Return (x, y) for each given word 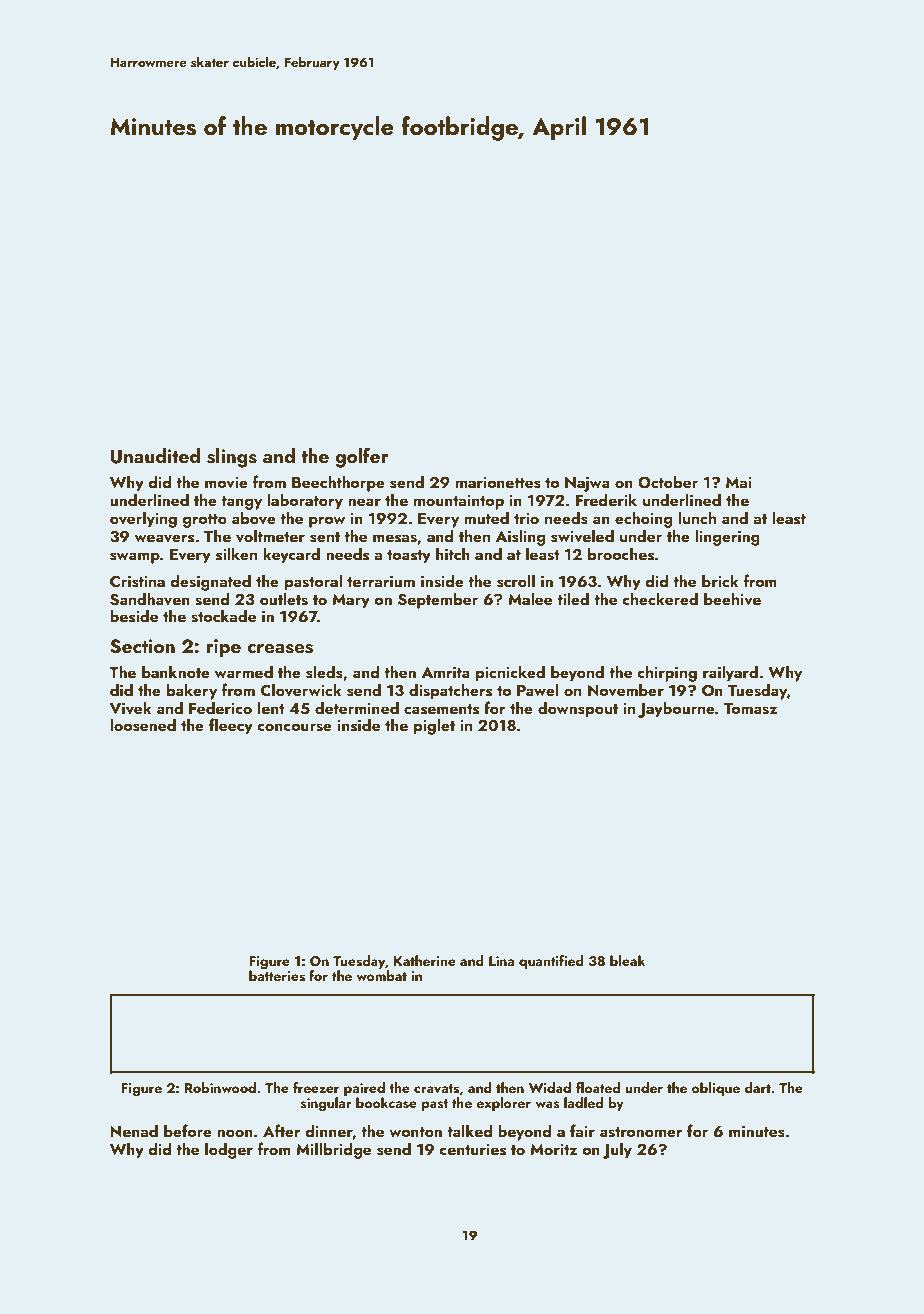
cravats (436, 1089)
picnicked (510, 673)
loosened (143, 725)
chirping (667, 673)
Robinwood (220, 1087)
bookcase (386, 1103)
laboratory (305, 501)
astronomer (641, 1132)
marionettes (498, 483)
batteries (277, 976)
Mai (739, 482)
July (617, 1150)
